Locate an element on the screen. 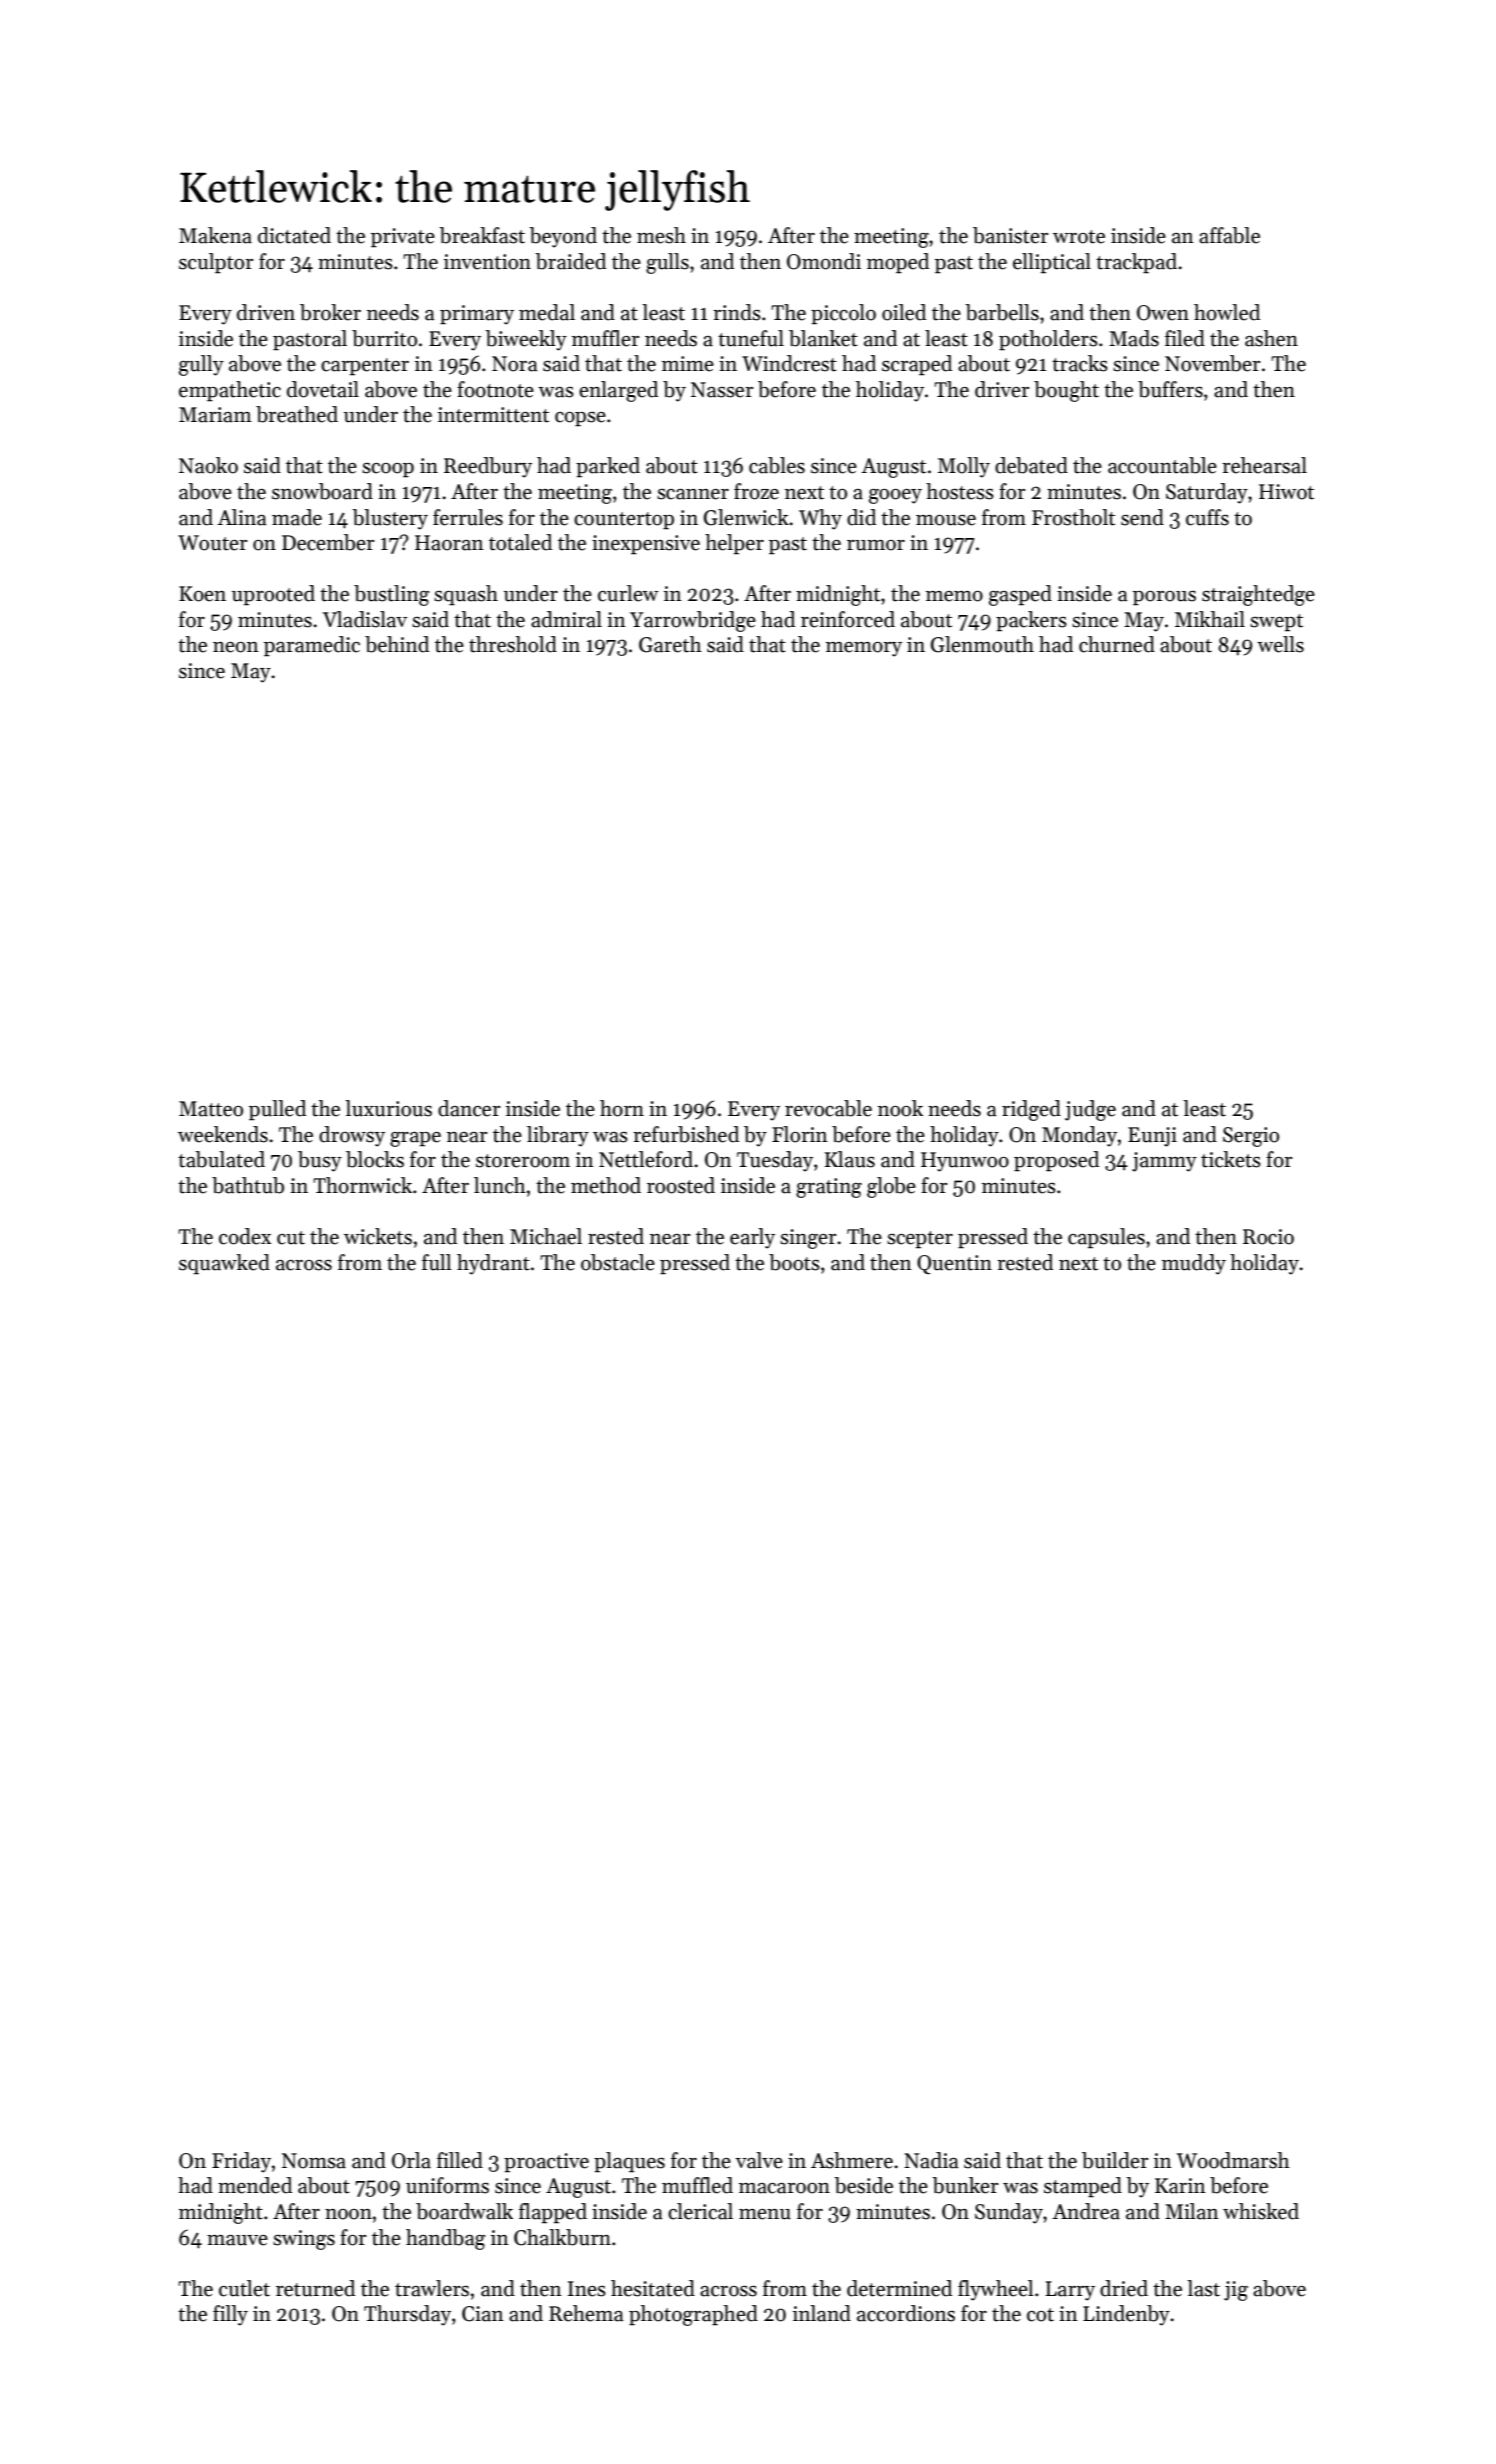 This screenshot has width=1496, height=2464. accordions is located at coordinates (906, 2313).
